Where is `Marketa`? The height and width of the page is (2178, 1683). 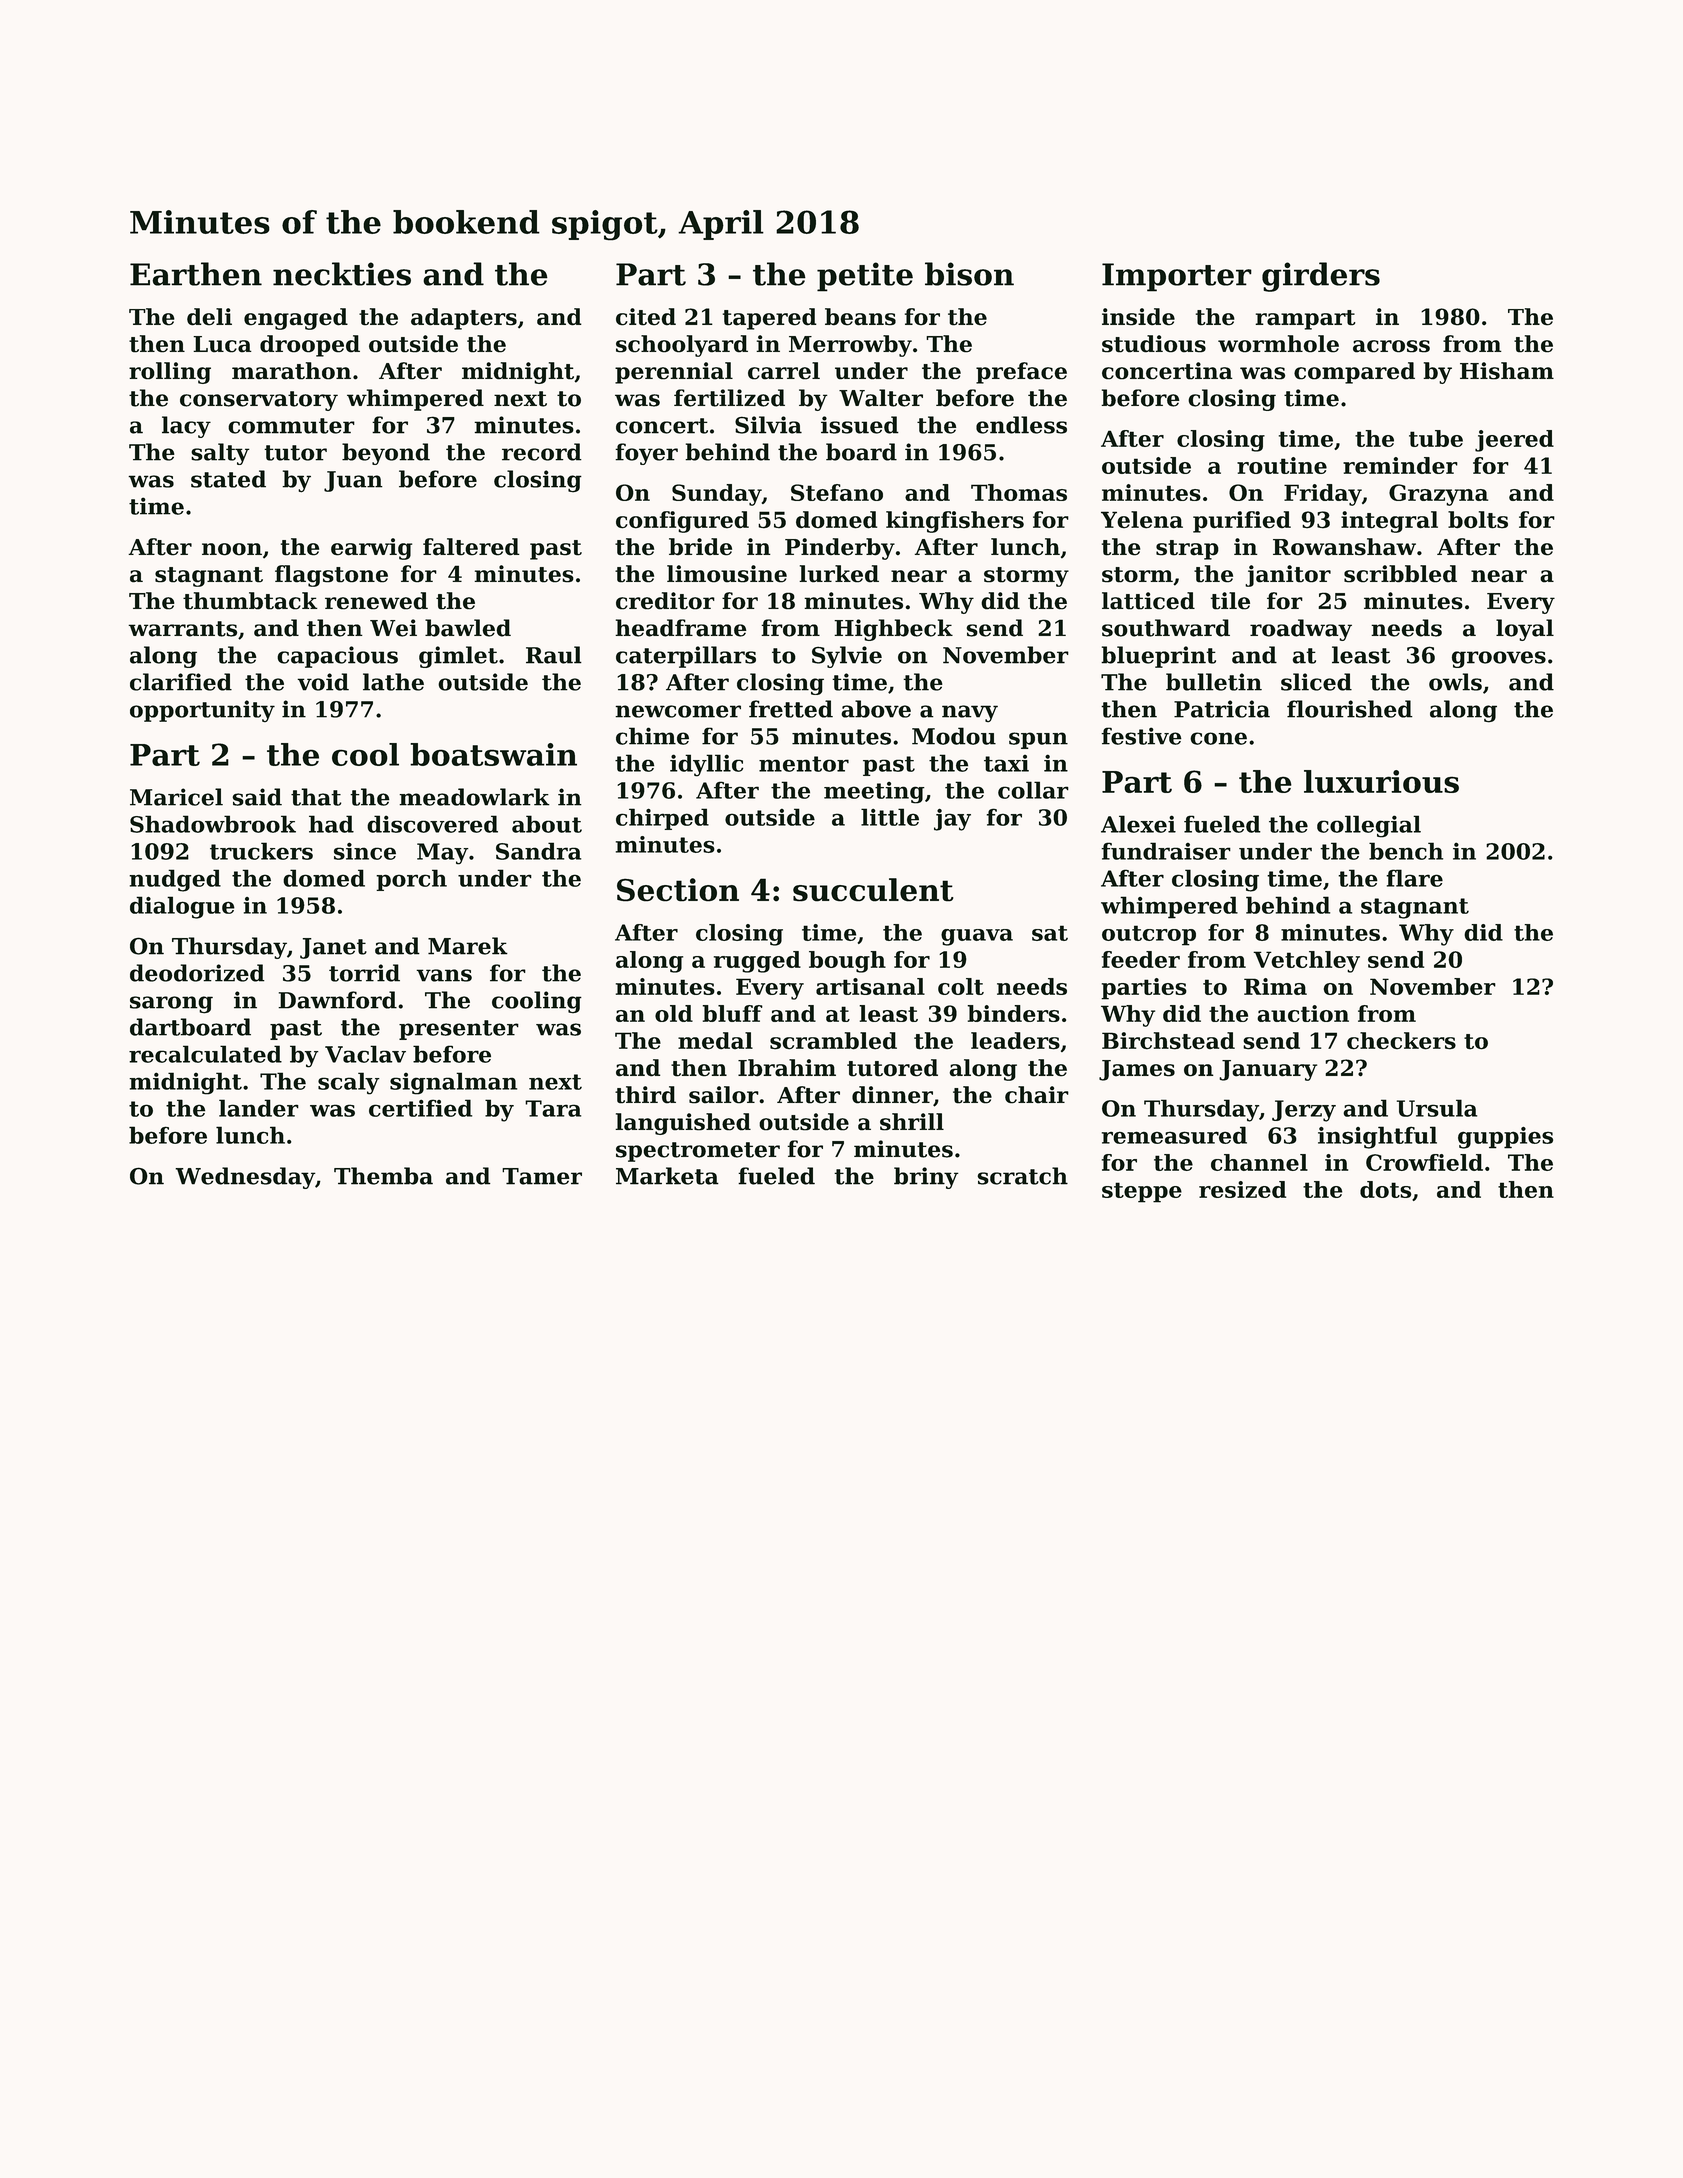
Marketa is located at coordinates (667, 1176).
